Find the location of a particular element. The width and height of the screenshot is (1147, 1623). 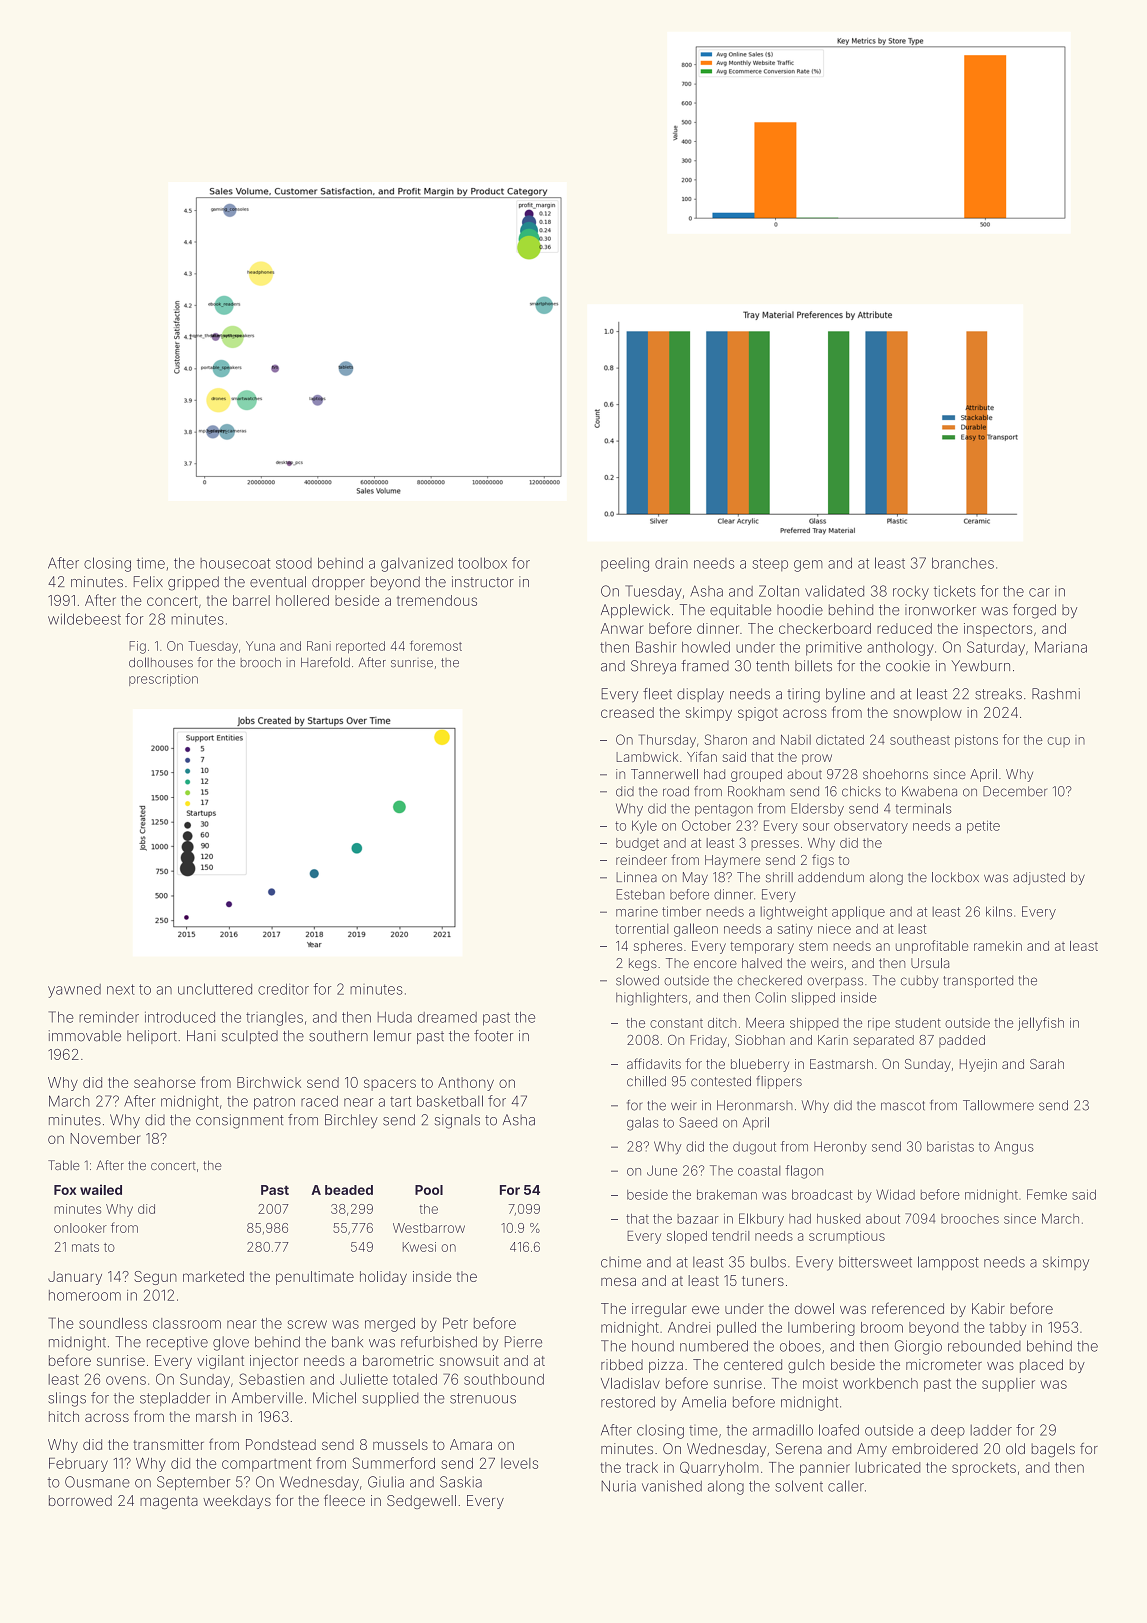

tuners is located at coordinates (763, 1281).
